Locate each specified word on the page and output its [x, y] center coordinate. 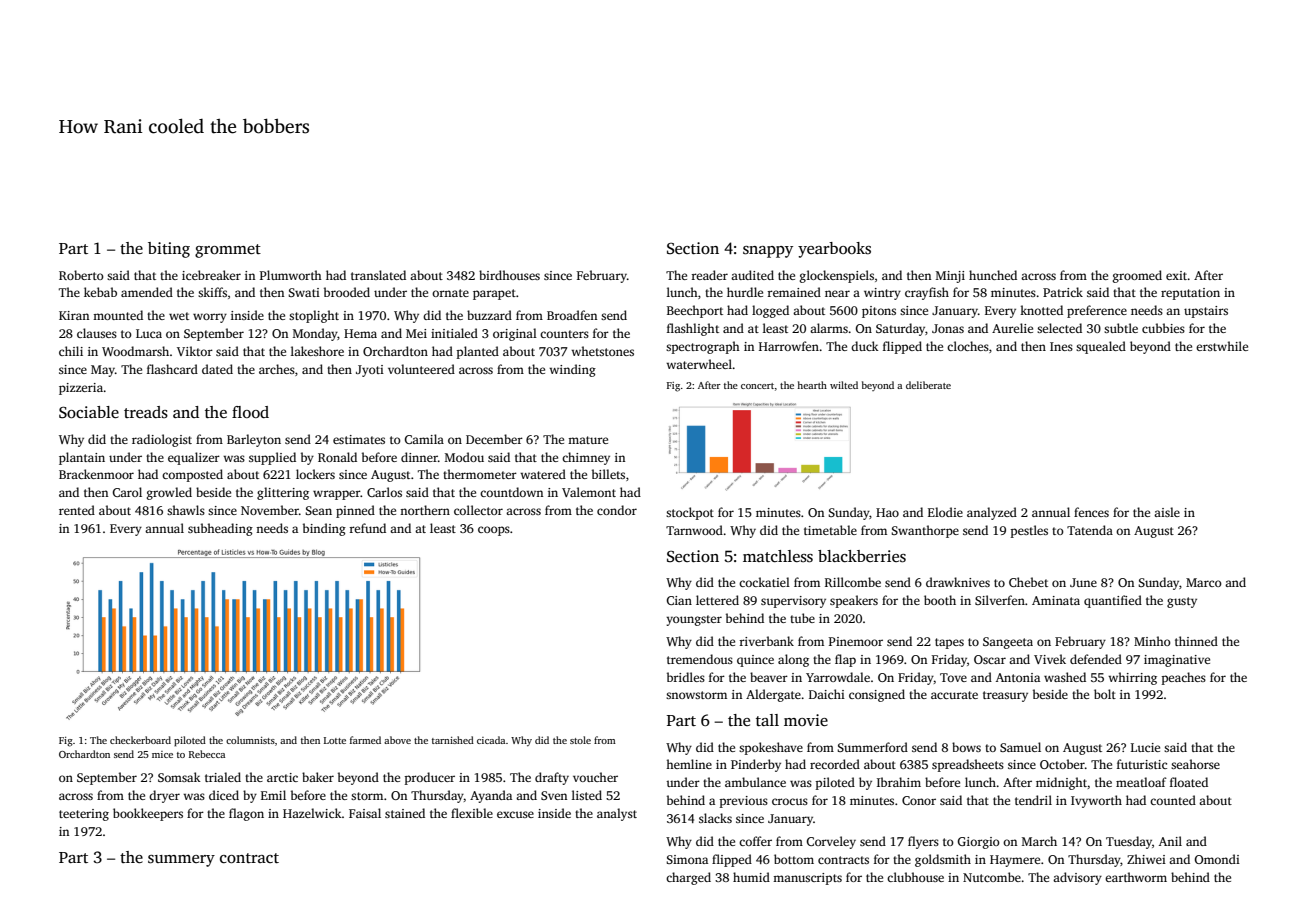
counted [1173, 800]
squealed [1101, 347]
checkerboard [140, 740]
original [515, 334]
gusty [1182, 602]
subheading [220, 529]
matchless [778, 556]
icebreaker [211, 275]
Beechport [695, 311]
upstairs [1206, 312]
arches [277, 369]
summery [181, 861]
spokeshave [771, 748]
